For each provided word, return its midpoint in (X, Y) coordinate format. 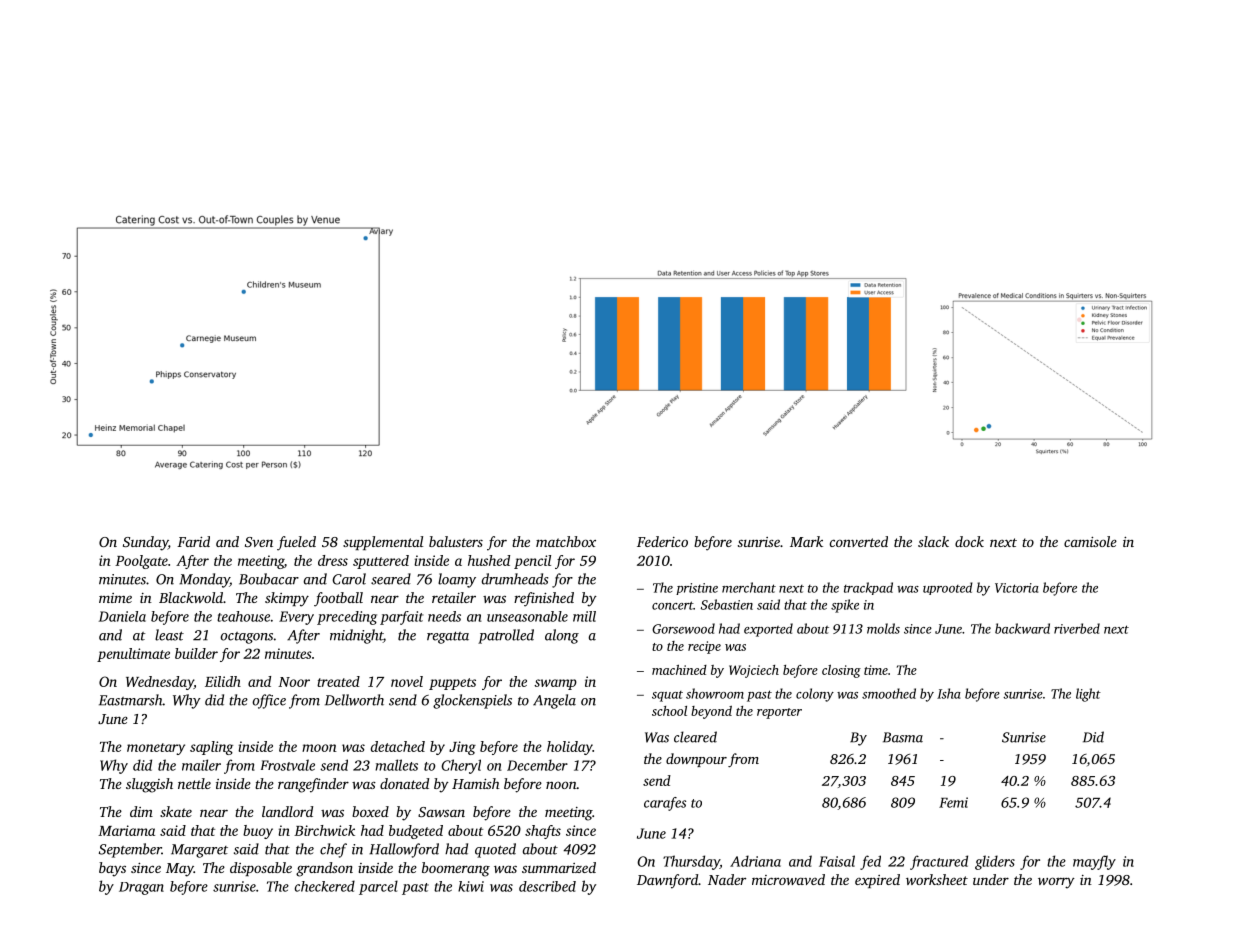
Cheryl (461, 766)
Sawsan (441, 812)
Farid (193, 541)
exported (768, 630)
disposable (261, 869)
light (1088, 695)
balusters (456, 541)
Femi (953, 802)
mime (115, 598)
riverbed (1077, 628)
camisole (1090, 541)
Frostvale (288, 765)
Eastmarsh (131, 700)
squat (667, 696)
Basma (903, 737)
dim (141, 811)
